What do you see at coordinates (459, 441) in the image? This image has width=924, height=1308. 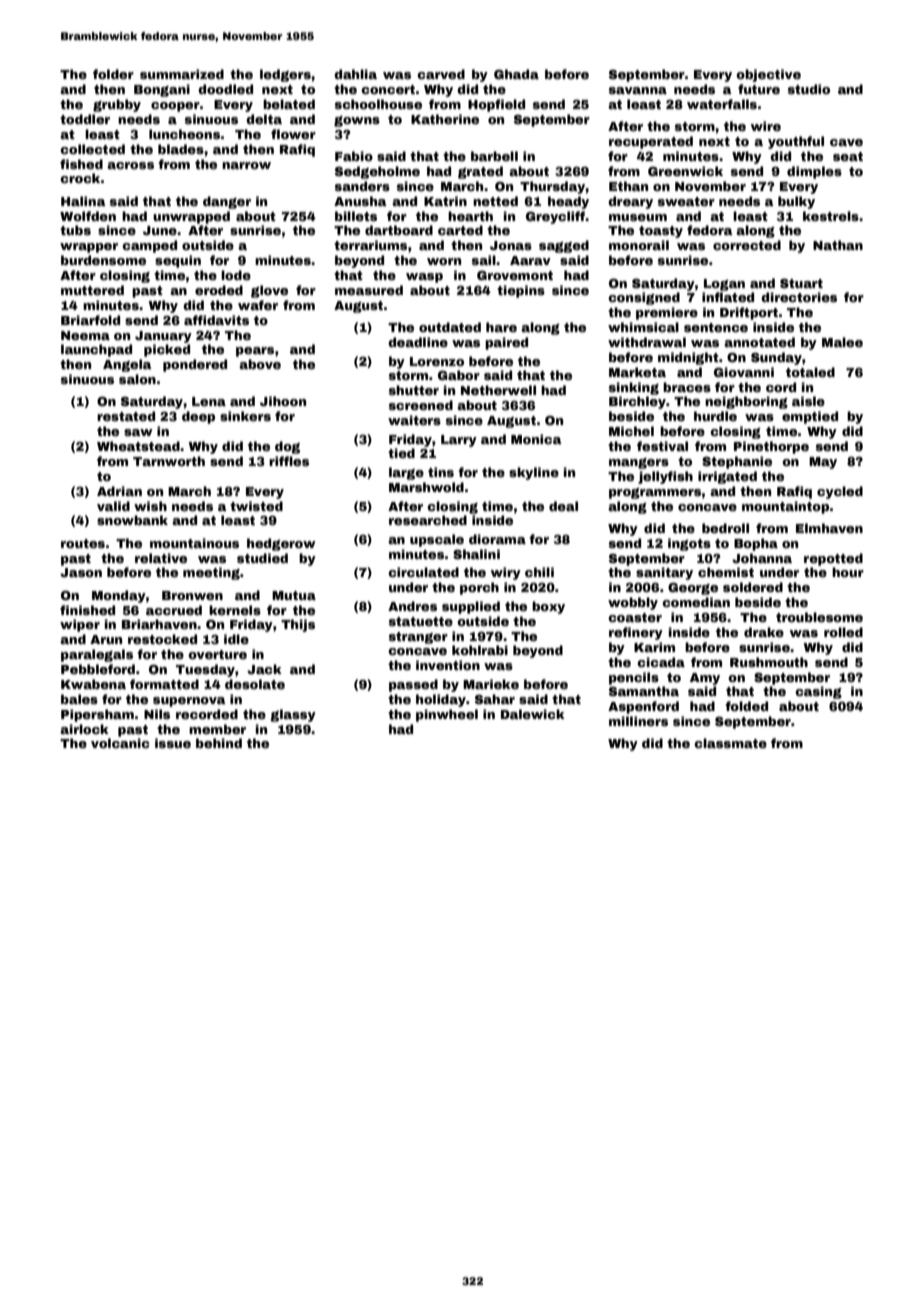 I see `Larry` at bounding box center [459, 441].
